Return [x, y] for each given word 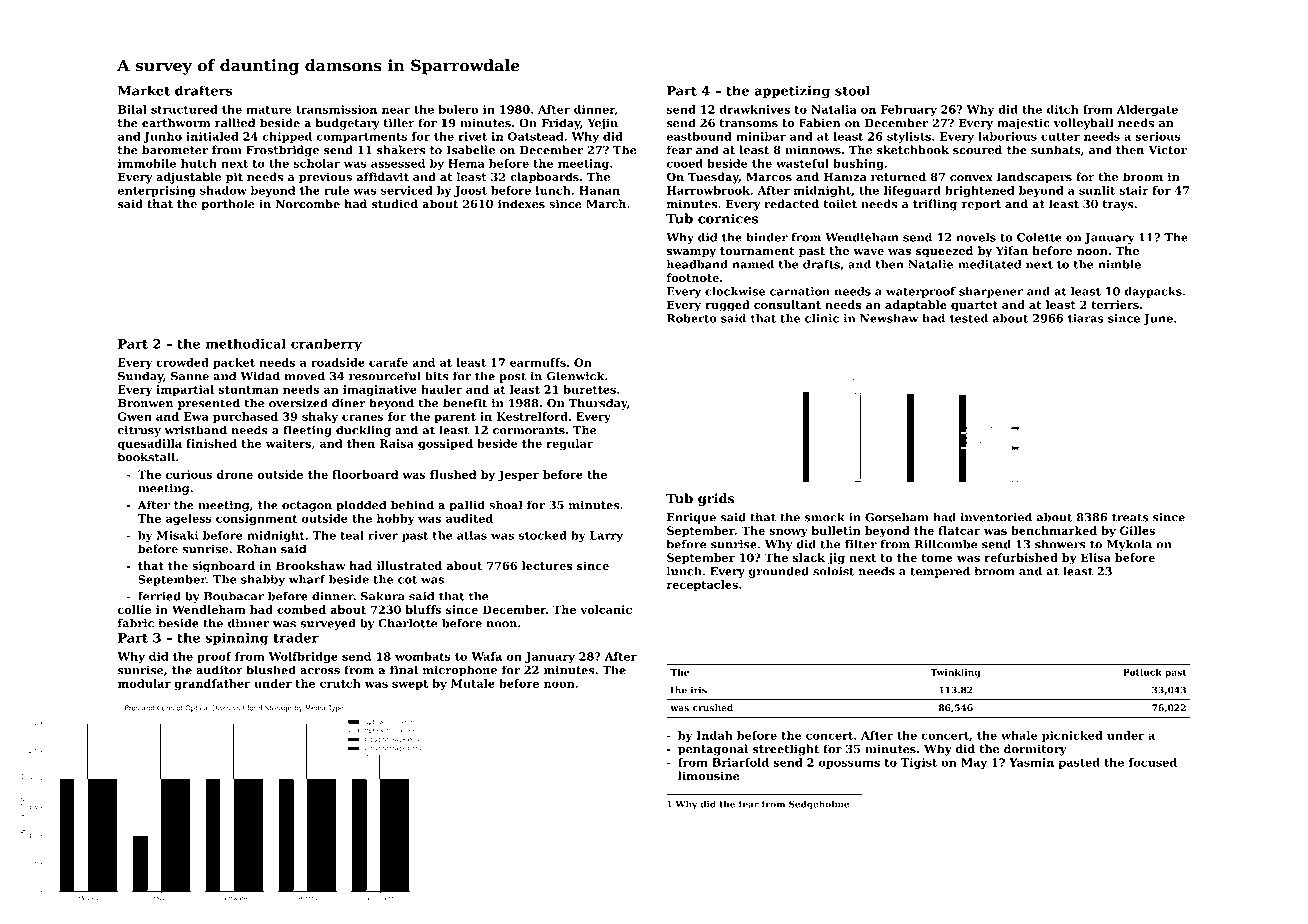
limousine [709, 776]
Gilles [1137, 530]
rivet [473, 136]
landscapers [1034, 178]
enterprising [156, 191]
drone [235, 474]
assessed [398, 163]
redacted [791, 204]
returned [898, 177]
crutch [340, 683]
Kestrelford [532, 416]
